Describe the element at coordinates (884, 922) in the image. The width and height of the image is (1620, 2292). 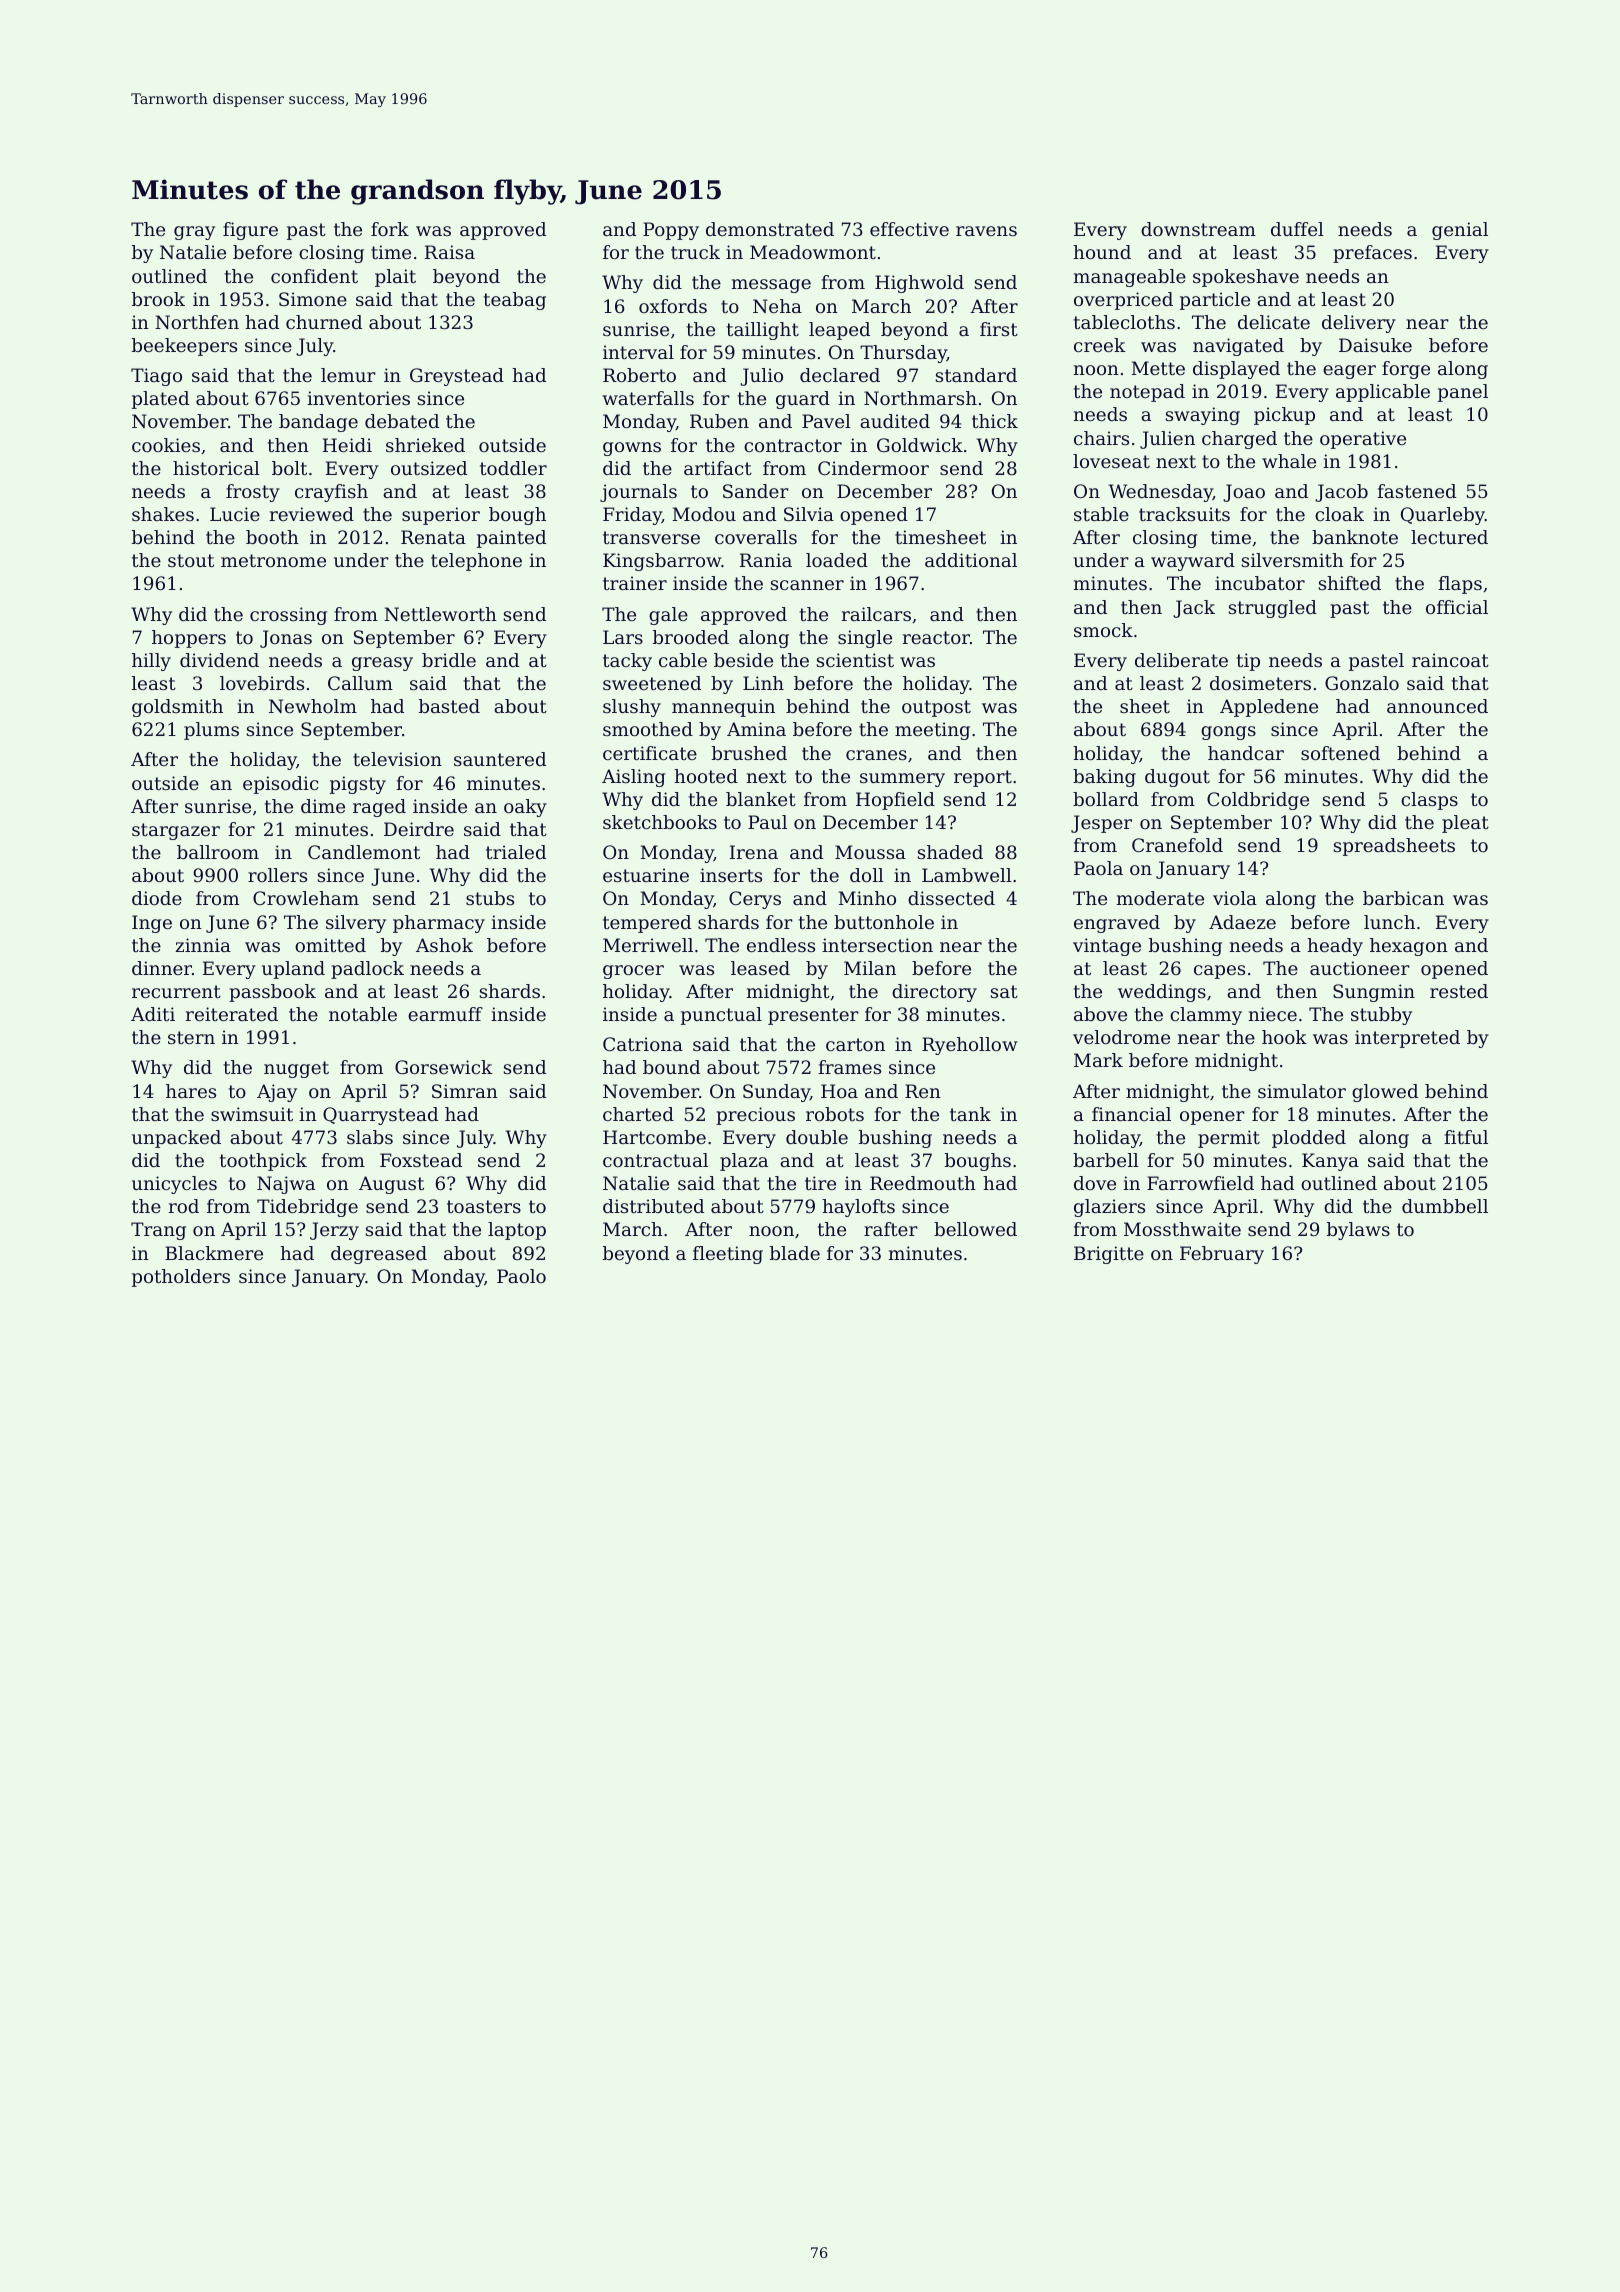
I see `buttonhole` at that location.
